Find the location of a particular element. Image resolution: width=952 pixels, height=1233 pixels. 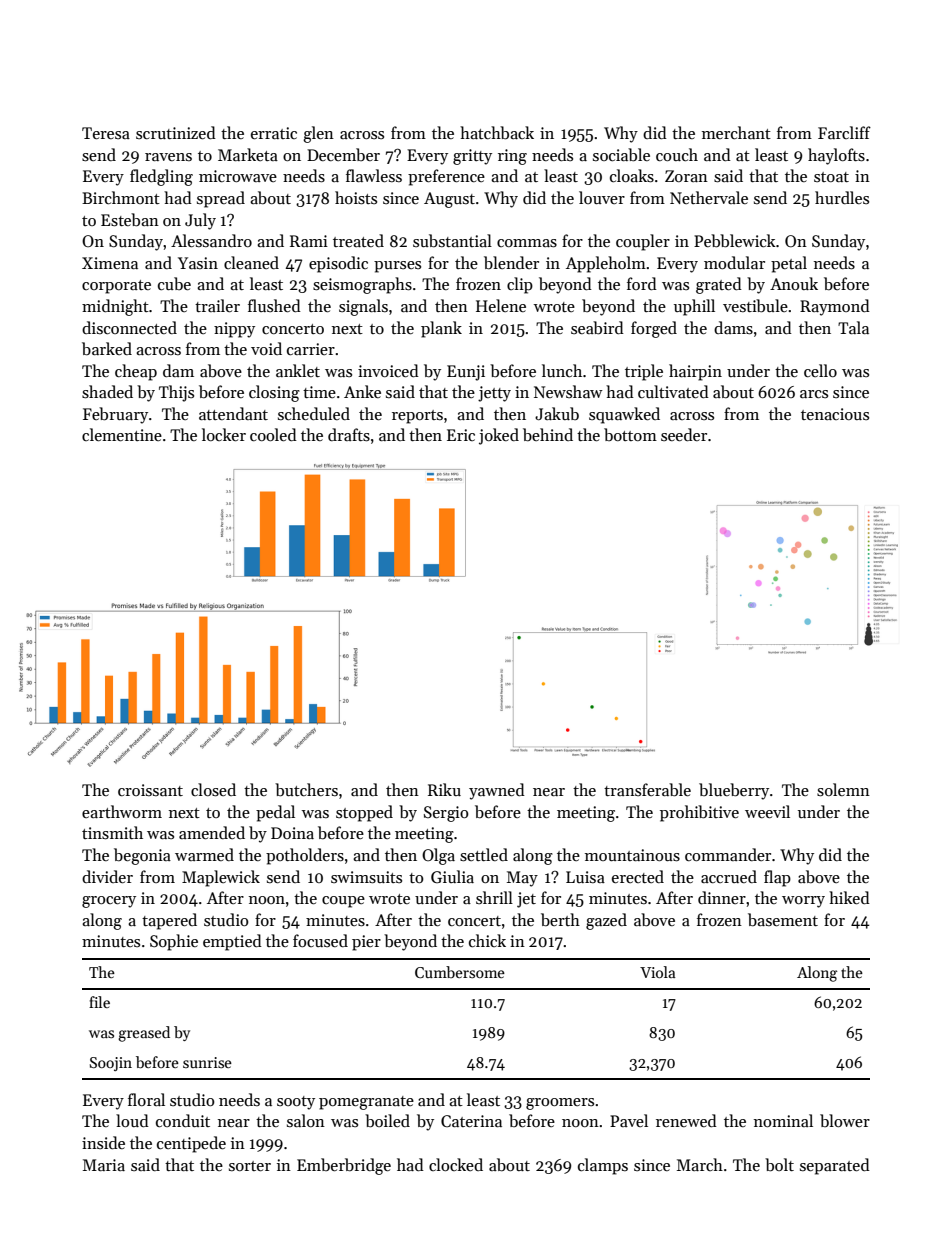

pomegranate is located at coordinates (366, 1103).
